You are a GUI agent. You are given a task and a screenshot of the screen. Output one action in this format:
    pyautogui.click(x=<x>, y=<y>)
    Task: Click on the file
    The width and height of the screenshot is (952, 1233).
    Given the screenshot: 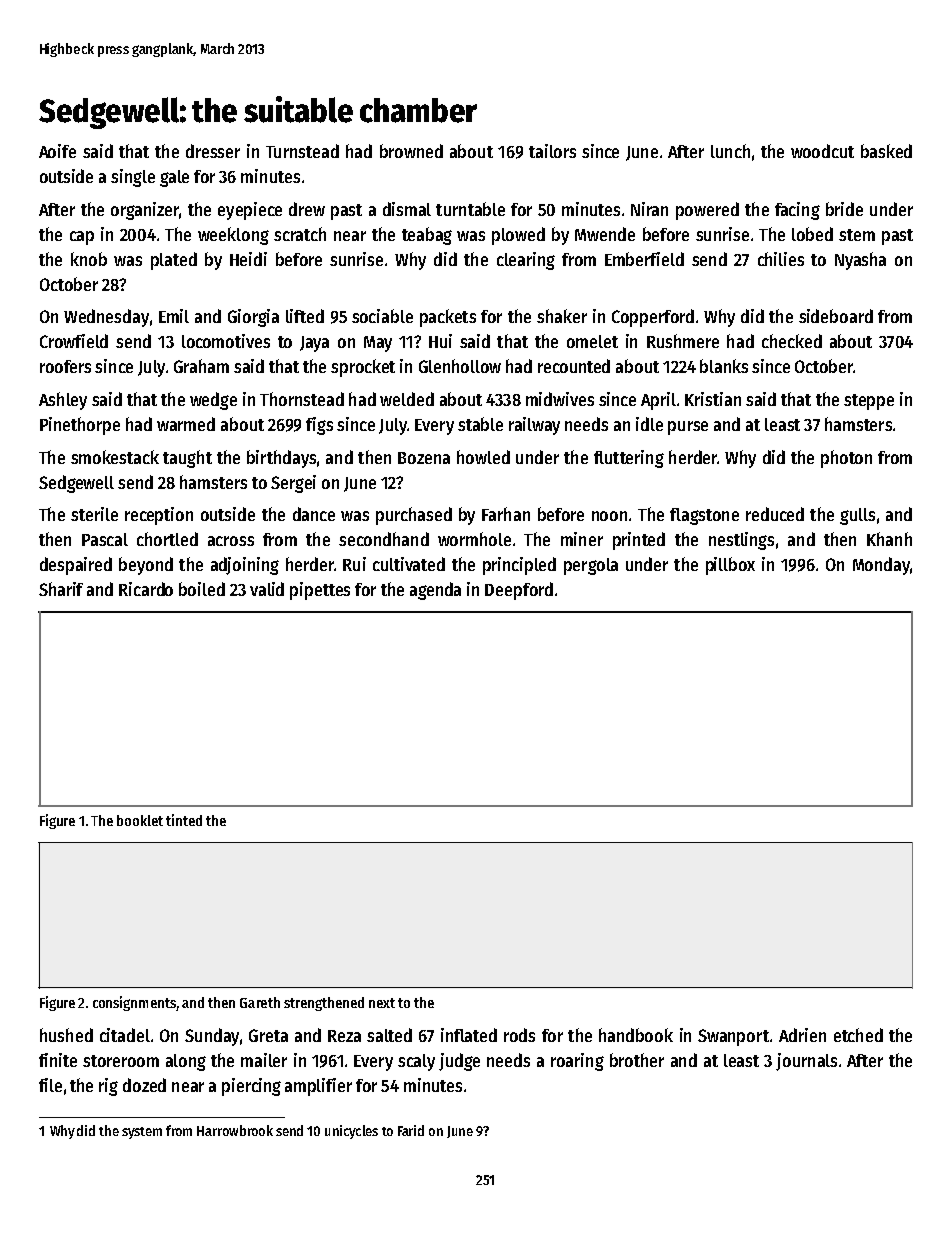 What is the action you would take?
    pyautogui.click(x=50, y=1085)
